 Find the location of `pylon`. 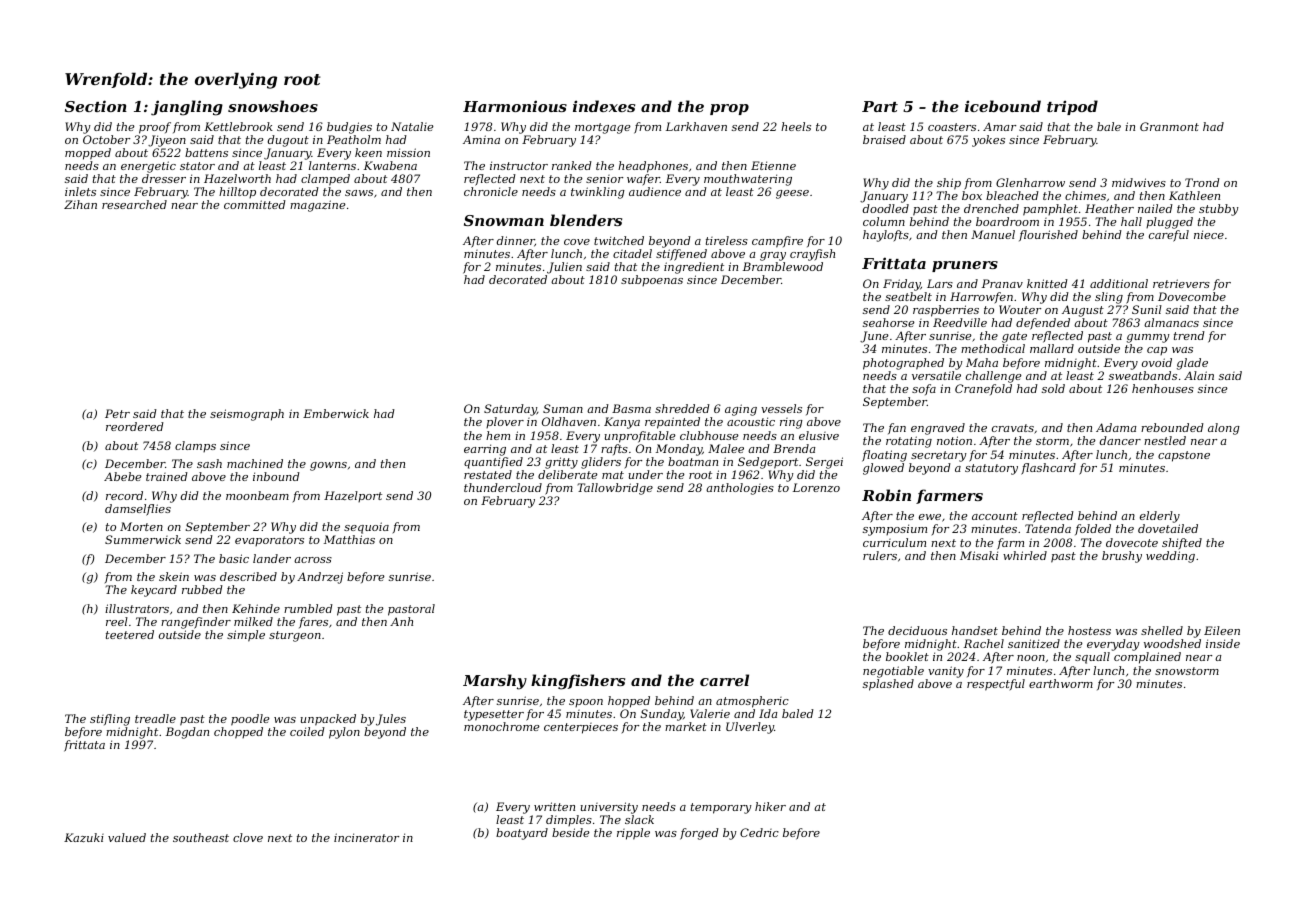

pylon is located at coordinates (344, 733).
